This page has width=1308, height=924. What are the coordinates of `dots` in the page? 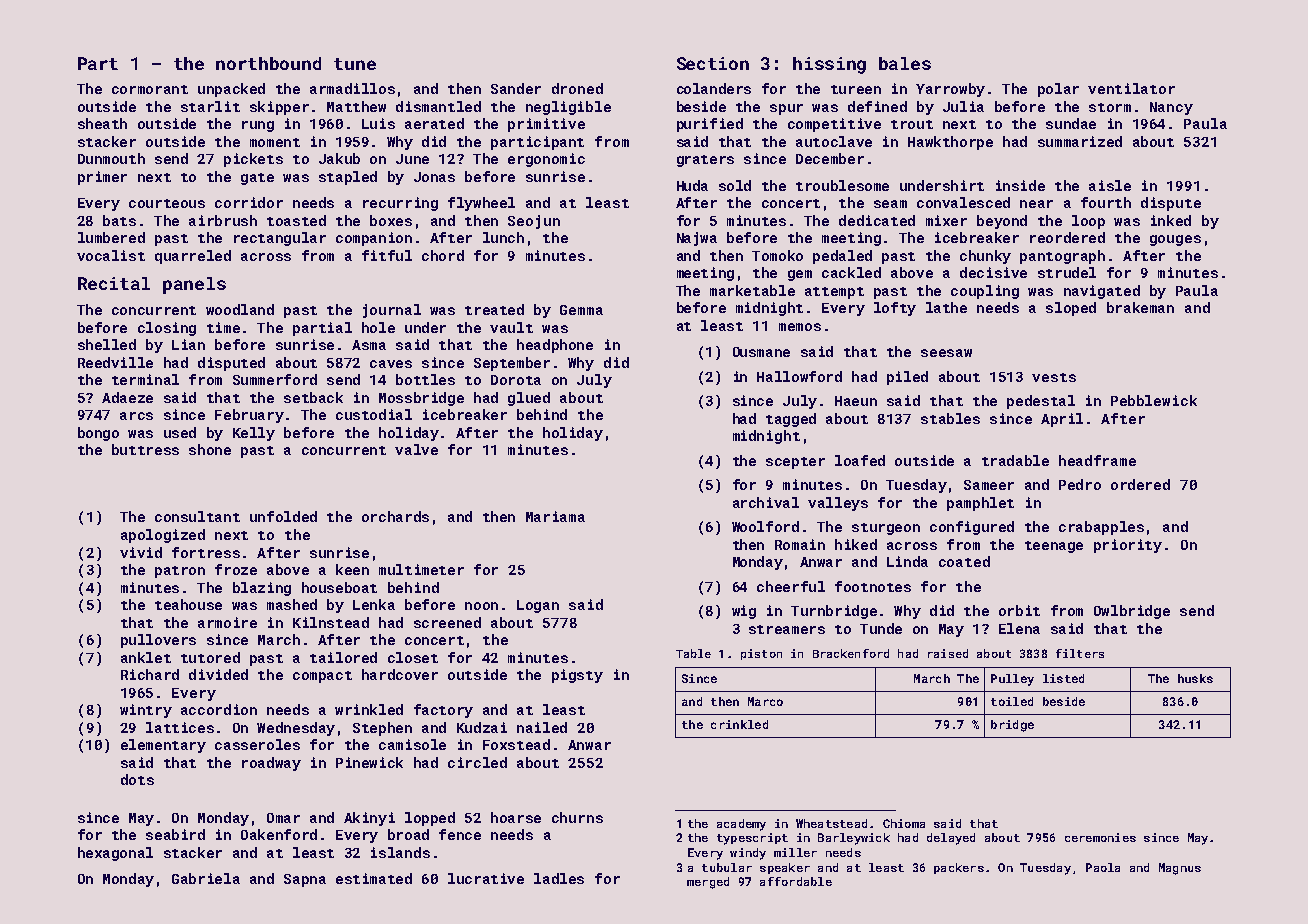 It's located at (137, 779).
